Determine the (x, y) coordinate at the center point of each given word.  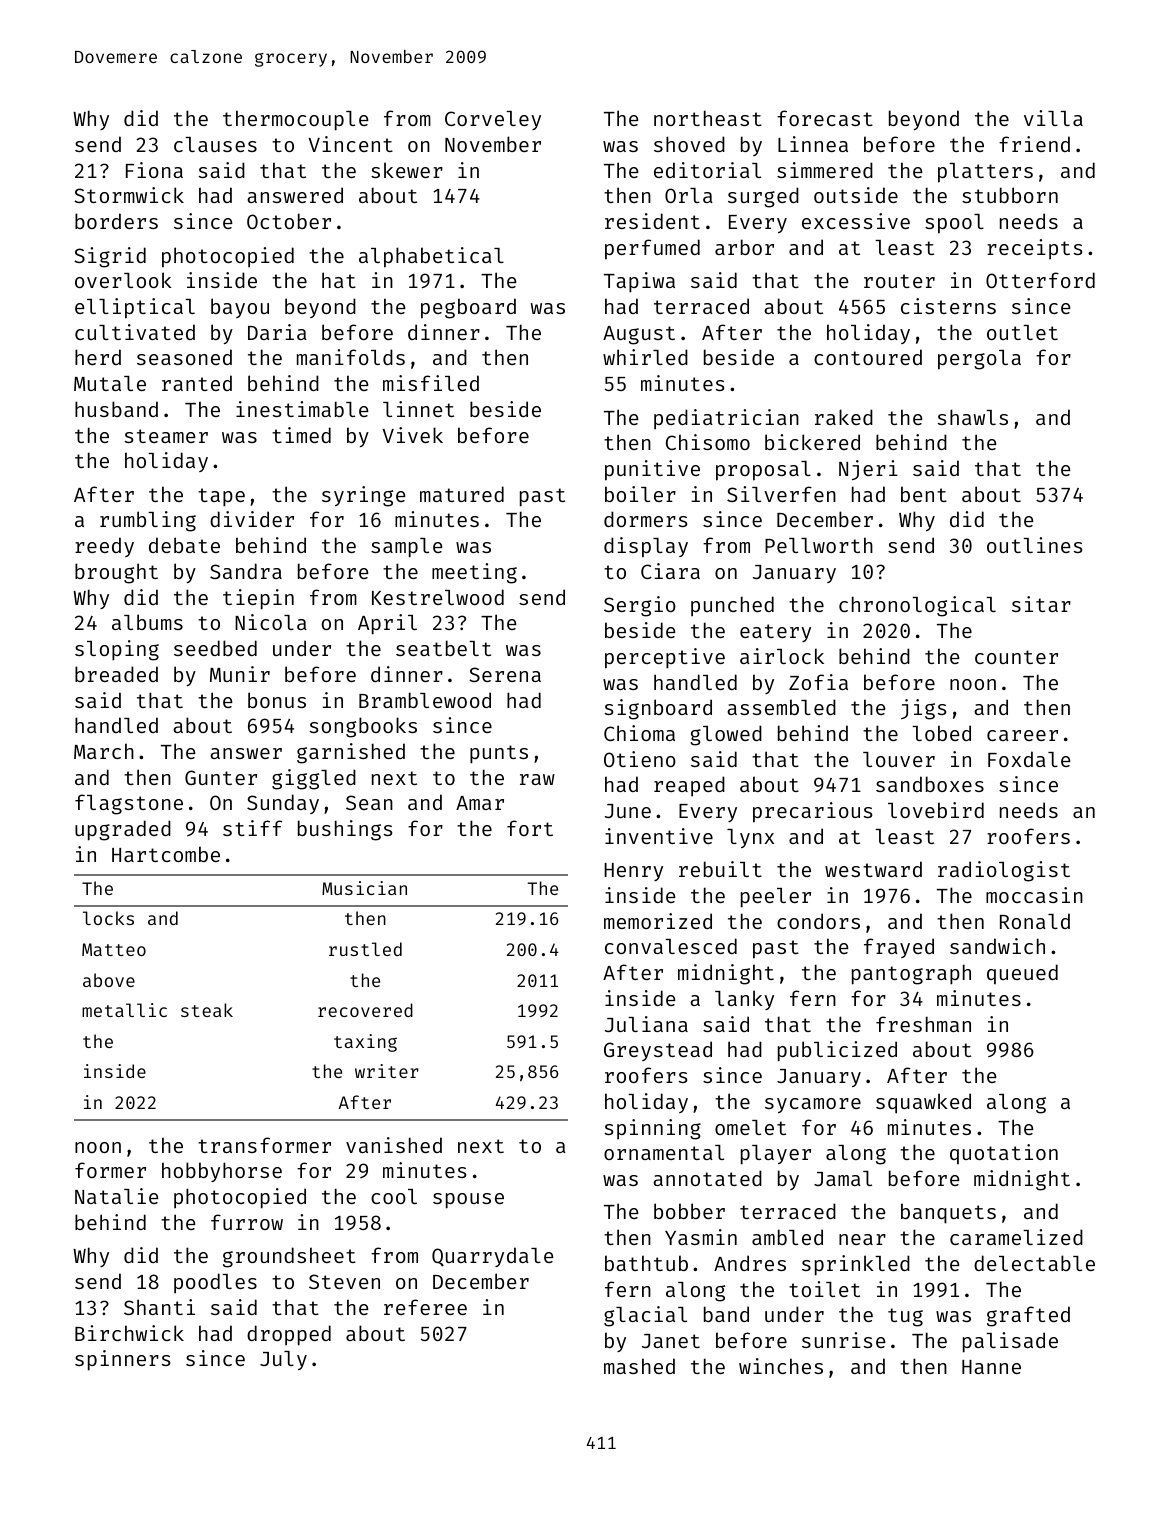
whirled (645, 357)
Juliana (646, 1024)
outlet (1022, 332)
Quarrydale (492, 1257)
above (109, 980)
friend (1034, 144)
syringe (363, 496)
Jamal (843, 1178)
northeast (708, 118)
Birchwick (129, 1333)
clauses (215, 144)
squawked (923, 1103)
